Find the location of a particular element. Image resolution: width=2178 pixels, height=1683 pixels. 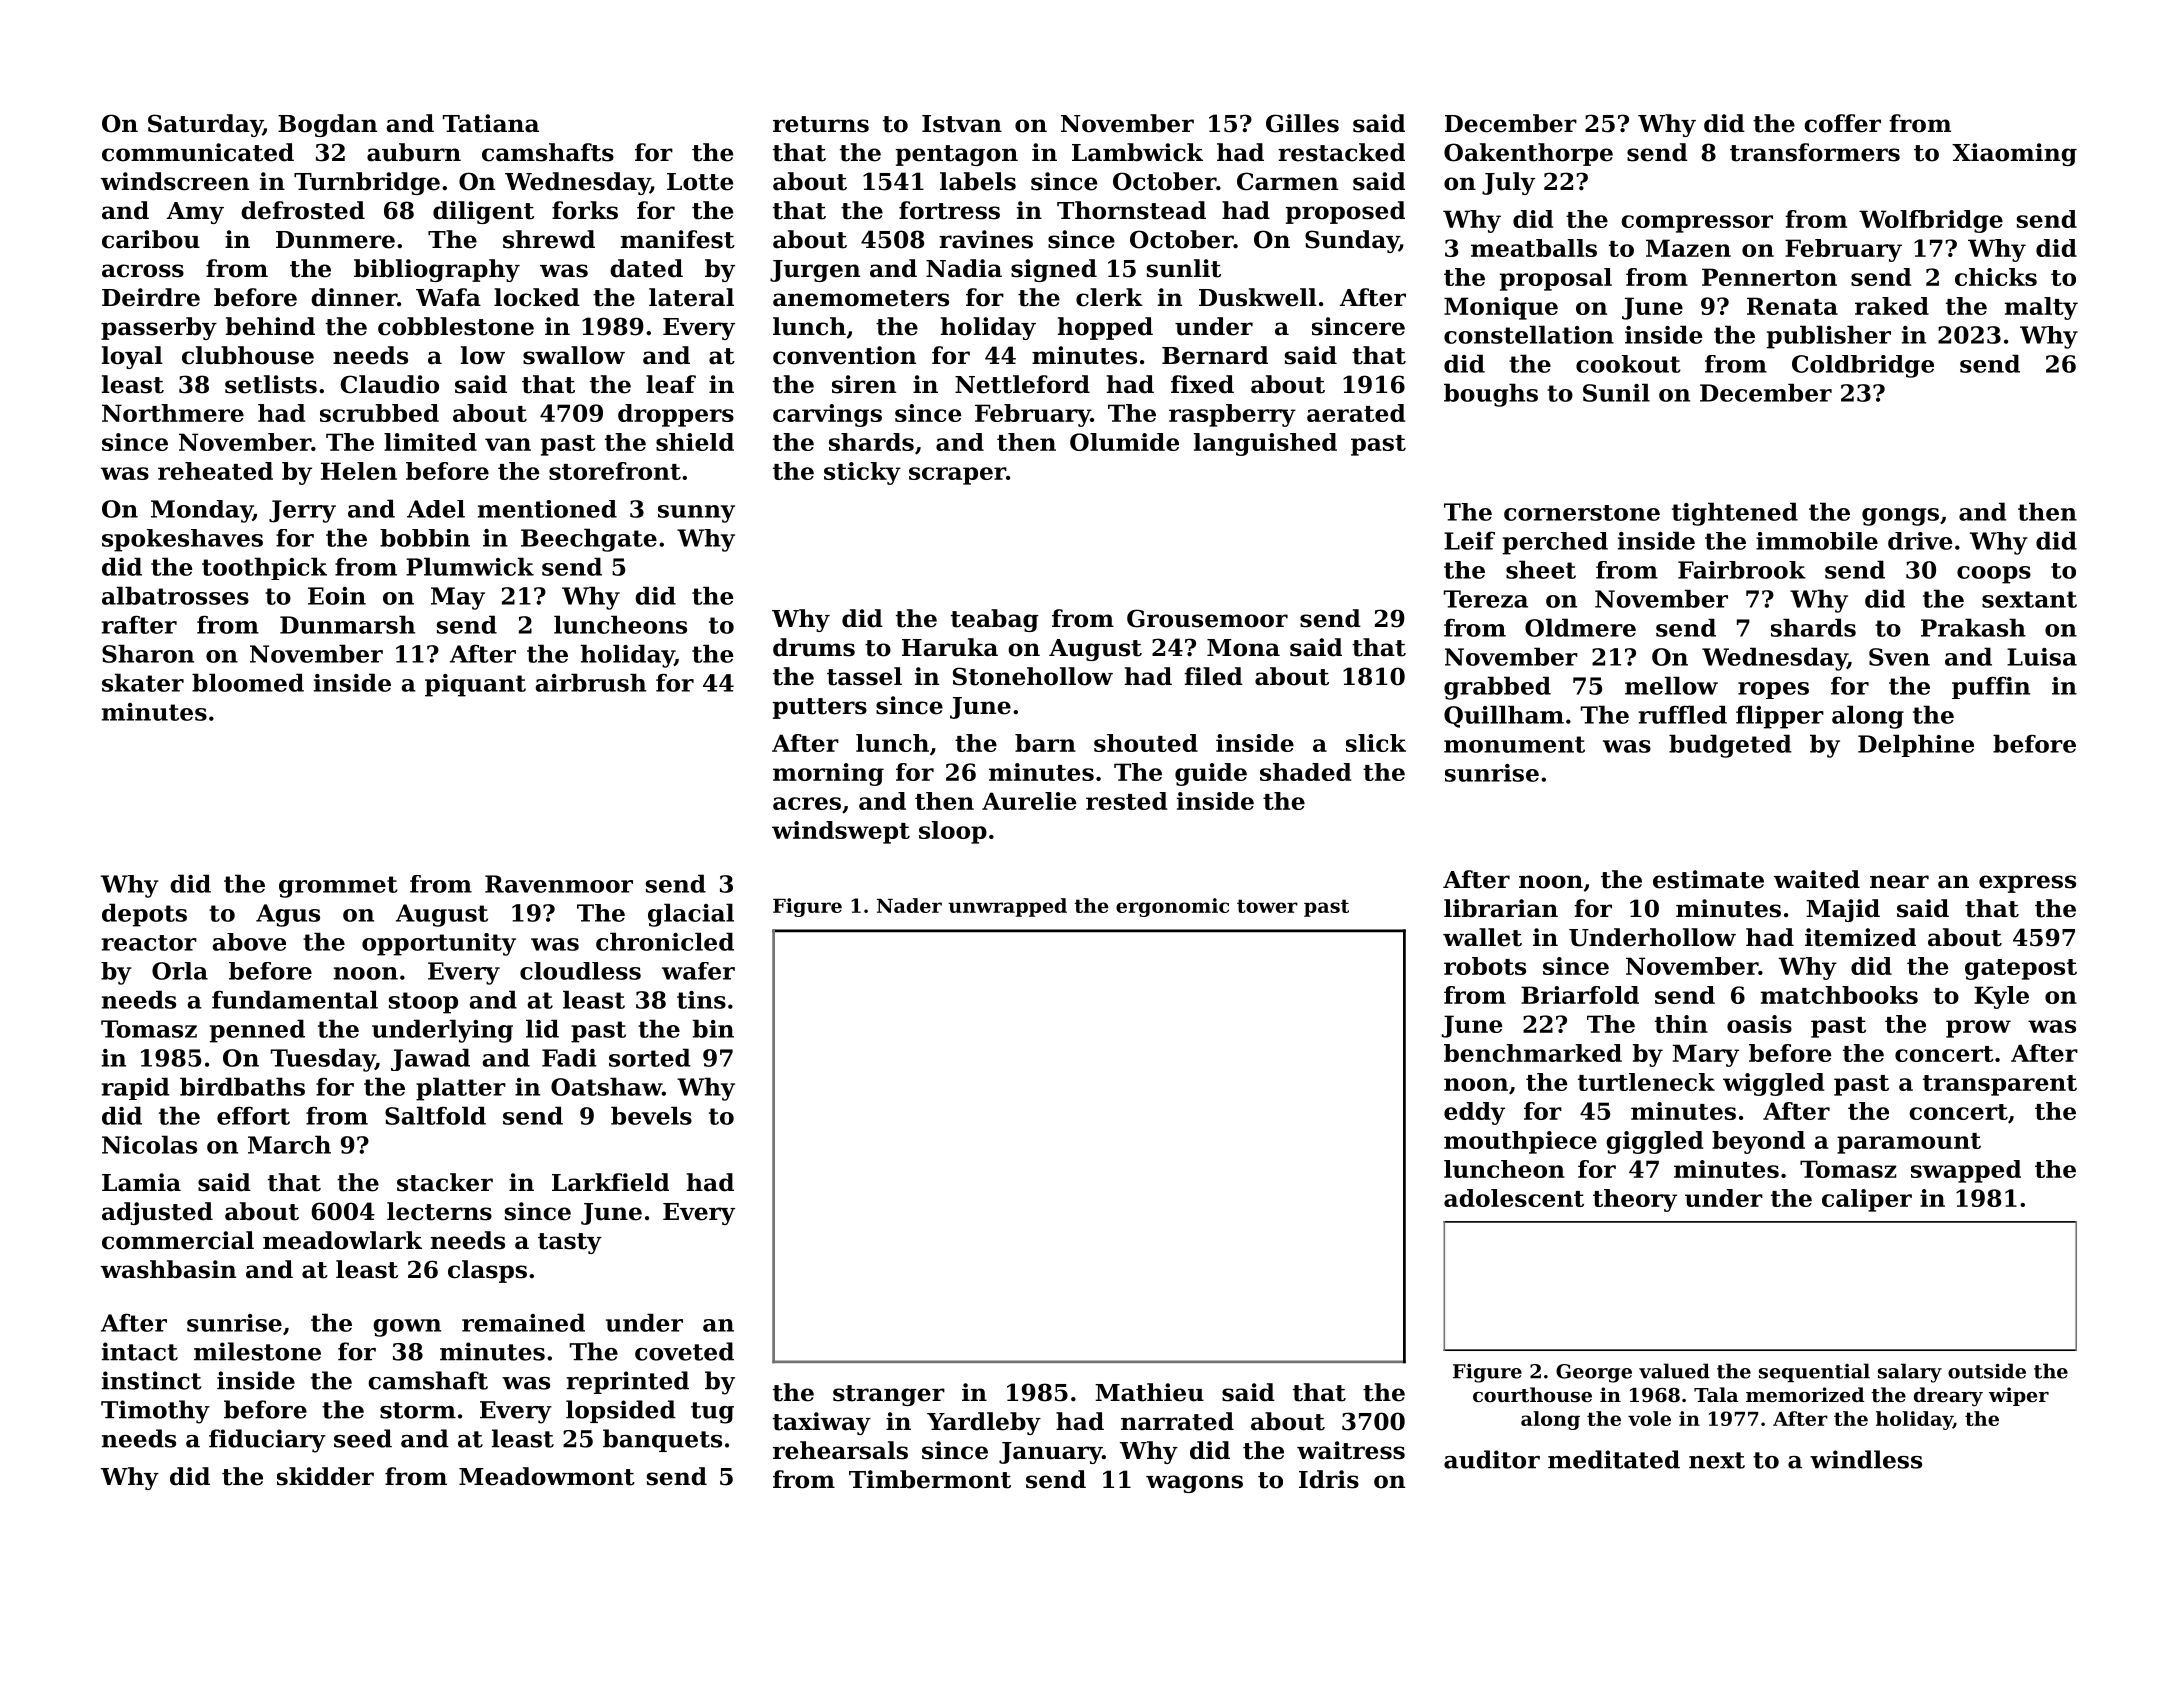

Olumide is located at coordinates (1124, 442).
